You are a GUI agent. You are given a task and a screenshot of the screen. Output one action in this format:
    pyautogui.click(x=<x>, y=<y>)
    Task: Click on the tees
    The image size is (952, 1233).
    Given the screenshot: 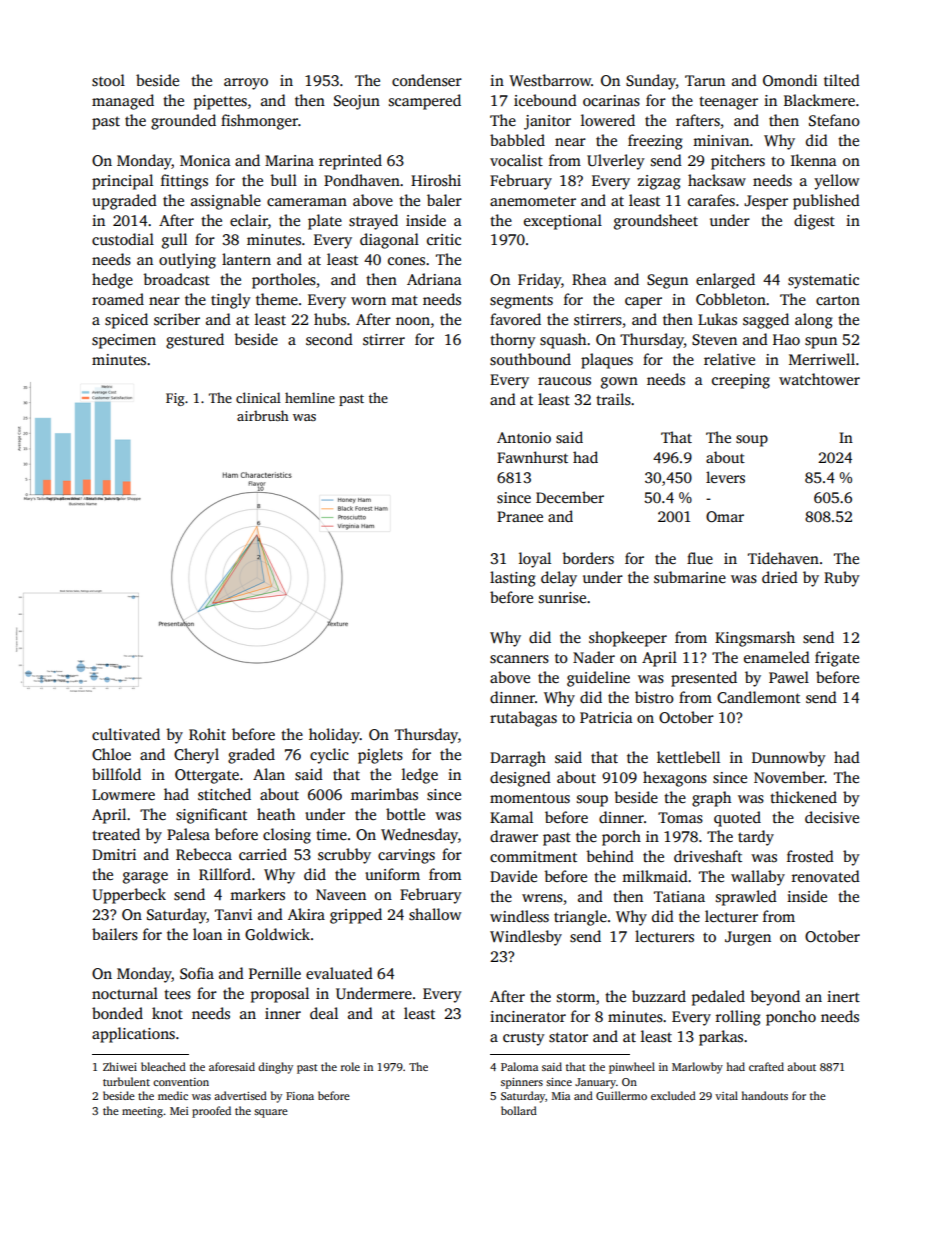 What is the action you would take?
    pyautogui.click(x=177, y=994)
